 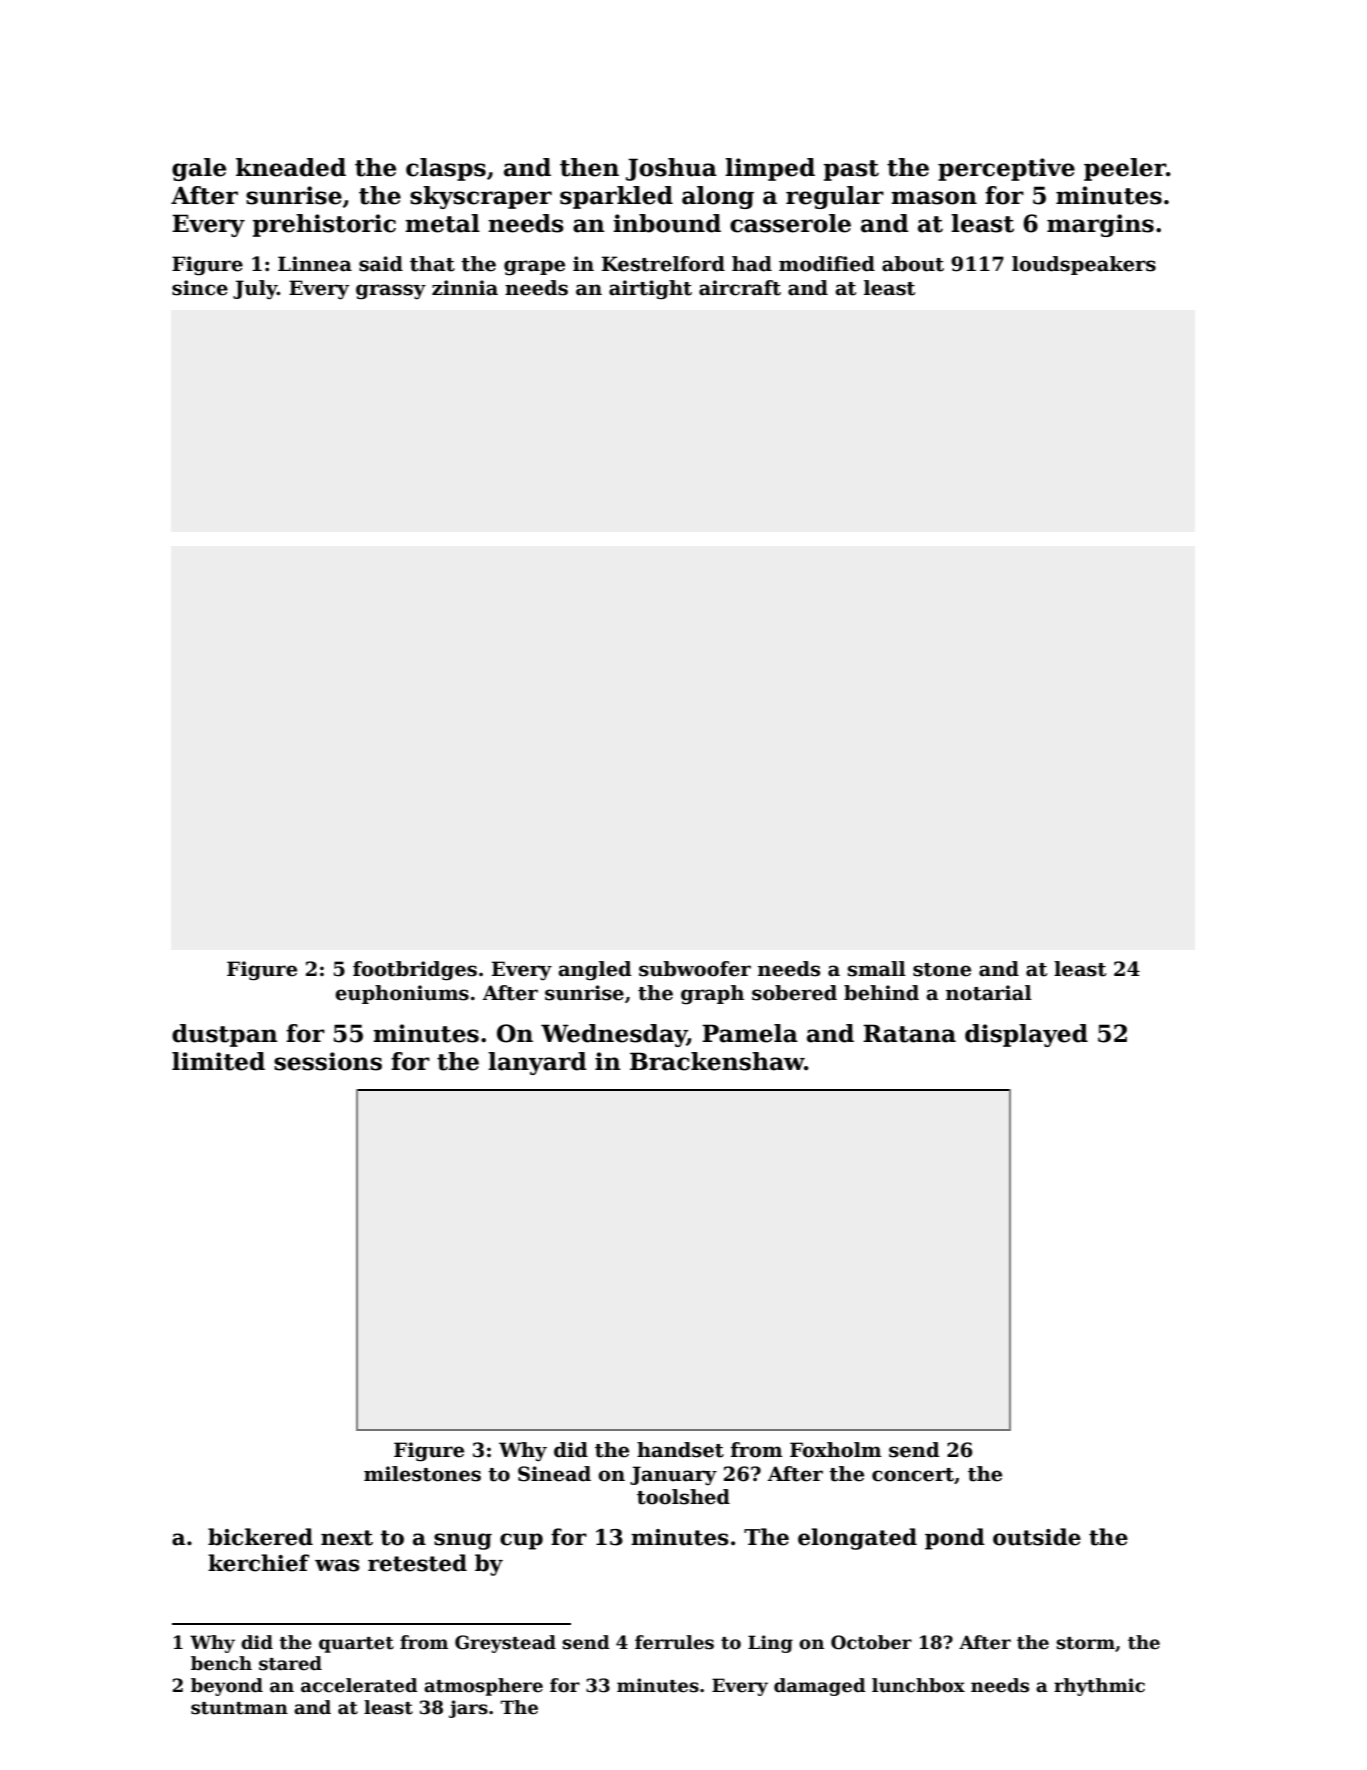 I want to click on small, so click(x=877, y=969).
